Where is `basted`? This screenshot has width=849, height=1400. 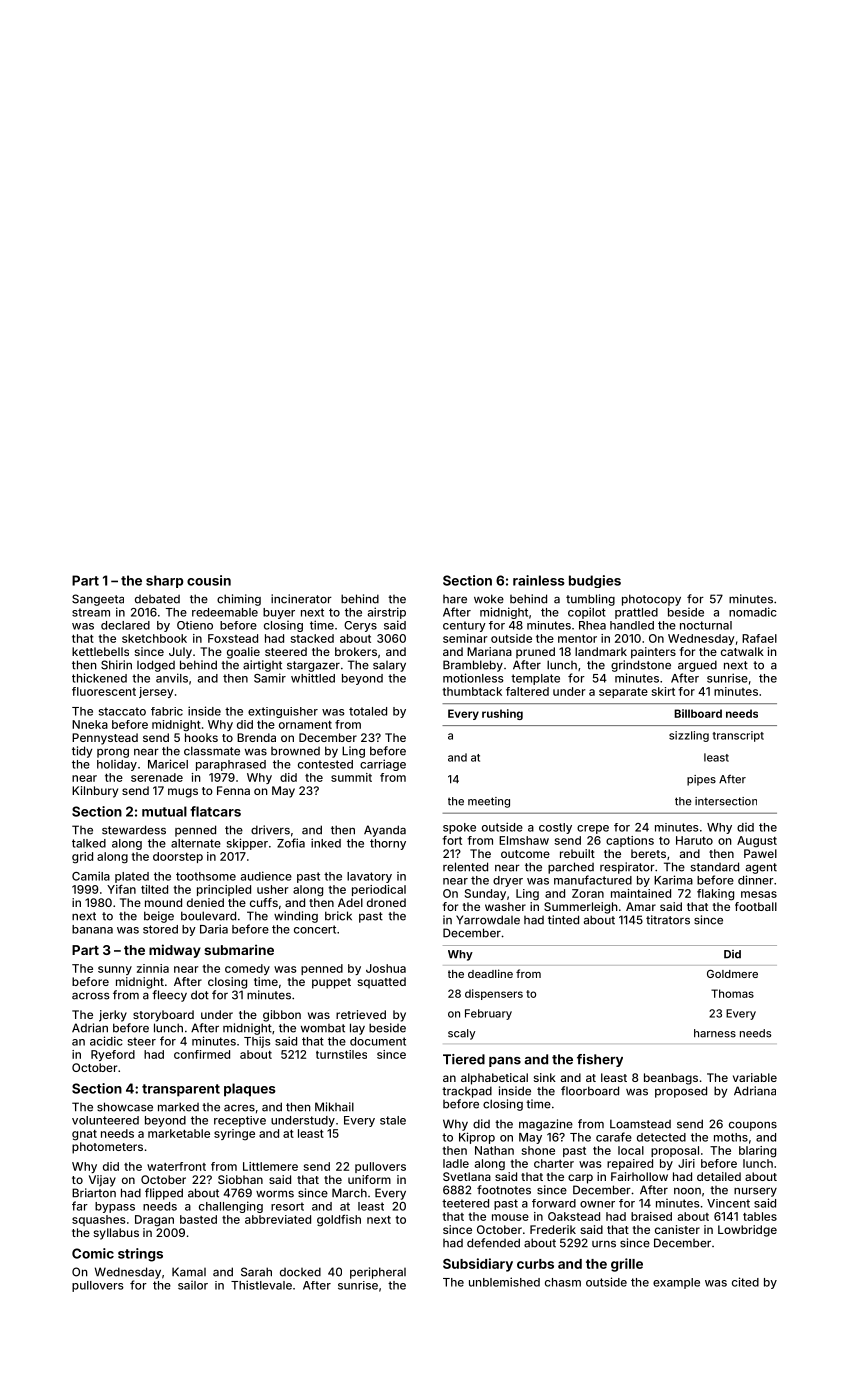 basted is located at coordinates (198, 1219).
